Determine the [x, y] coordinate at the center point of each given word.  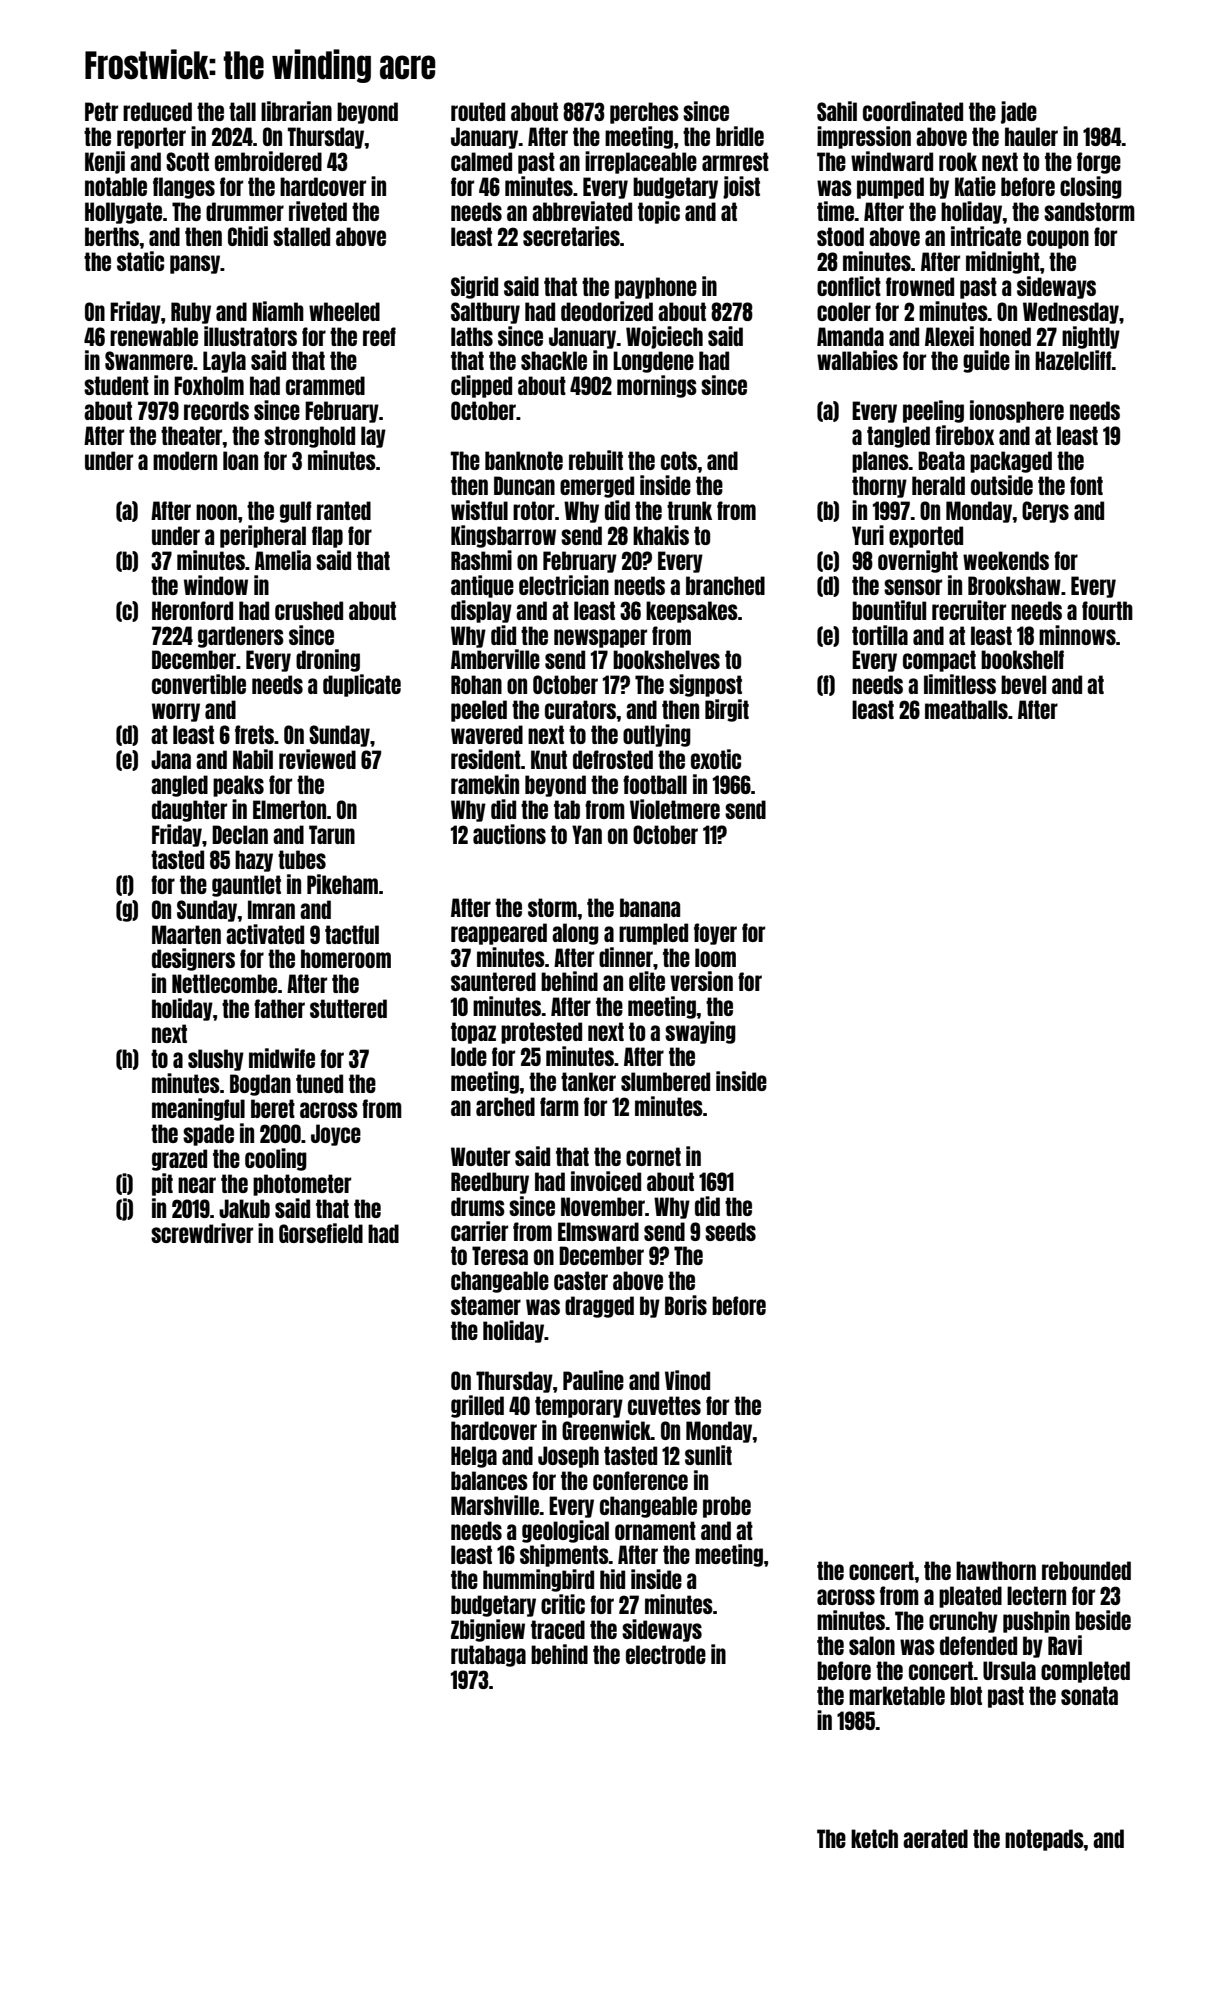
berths [112, 236]
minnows [1077, 635]
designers [193, 959]
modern [185, 460]
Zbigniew [488, 1630]
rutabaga [488, 1656]
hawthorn [996, 1570]
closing [1091, 187]
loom [715, 957]
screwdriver [202, 1233]
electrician [564, 585]
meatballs [966, 709]
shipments [564, 1555]
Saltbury [485, 313]
